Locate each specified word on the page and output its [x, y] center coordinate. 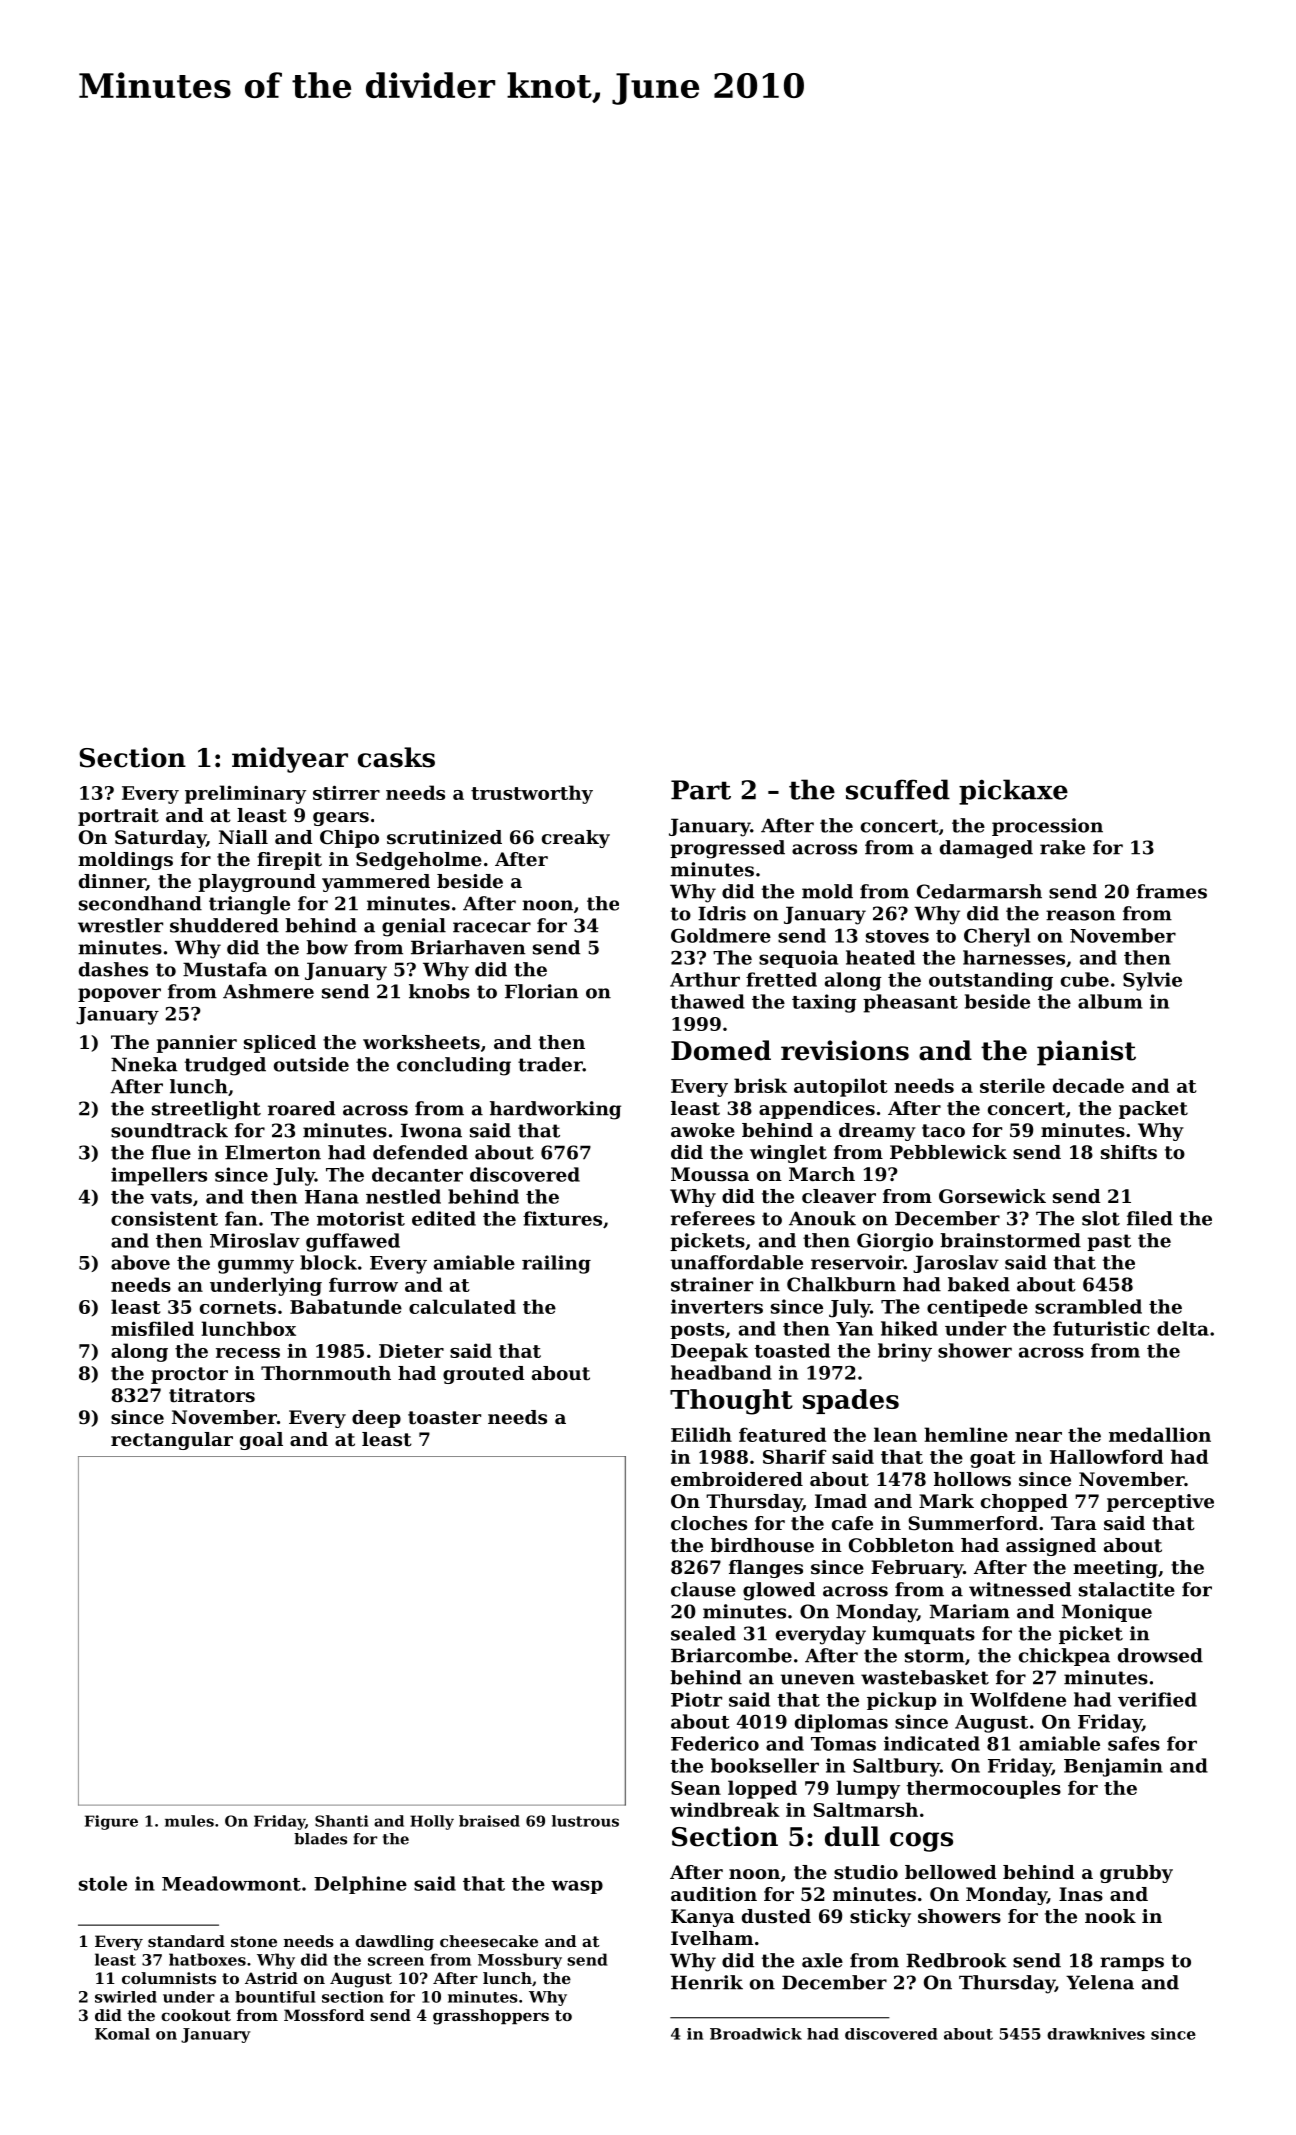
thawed [707, 1001]
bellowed [951, 1872]
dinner [112, 882]
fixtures [562, 1218]
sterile [1012, 1085]
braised [489, 1821]
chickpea [1064, 1657]
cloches [709, 1523]
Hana [332, 1197]
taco [943, 1131]
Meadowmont [231, 1883]
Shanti [342, 1821]
